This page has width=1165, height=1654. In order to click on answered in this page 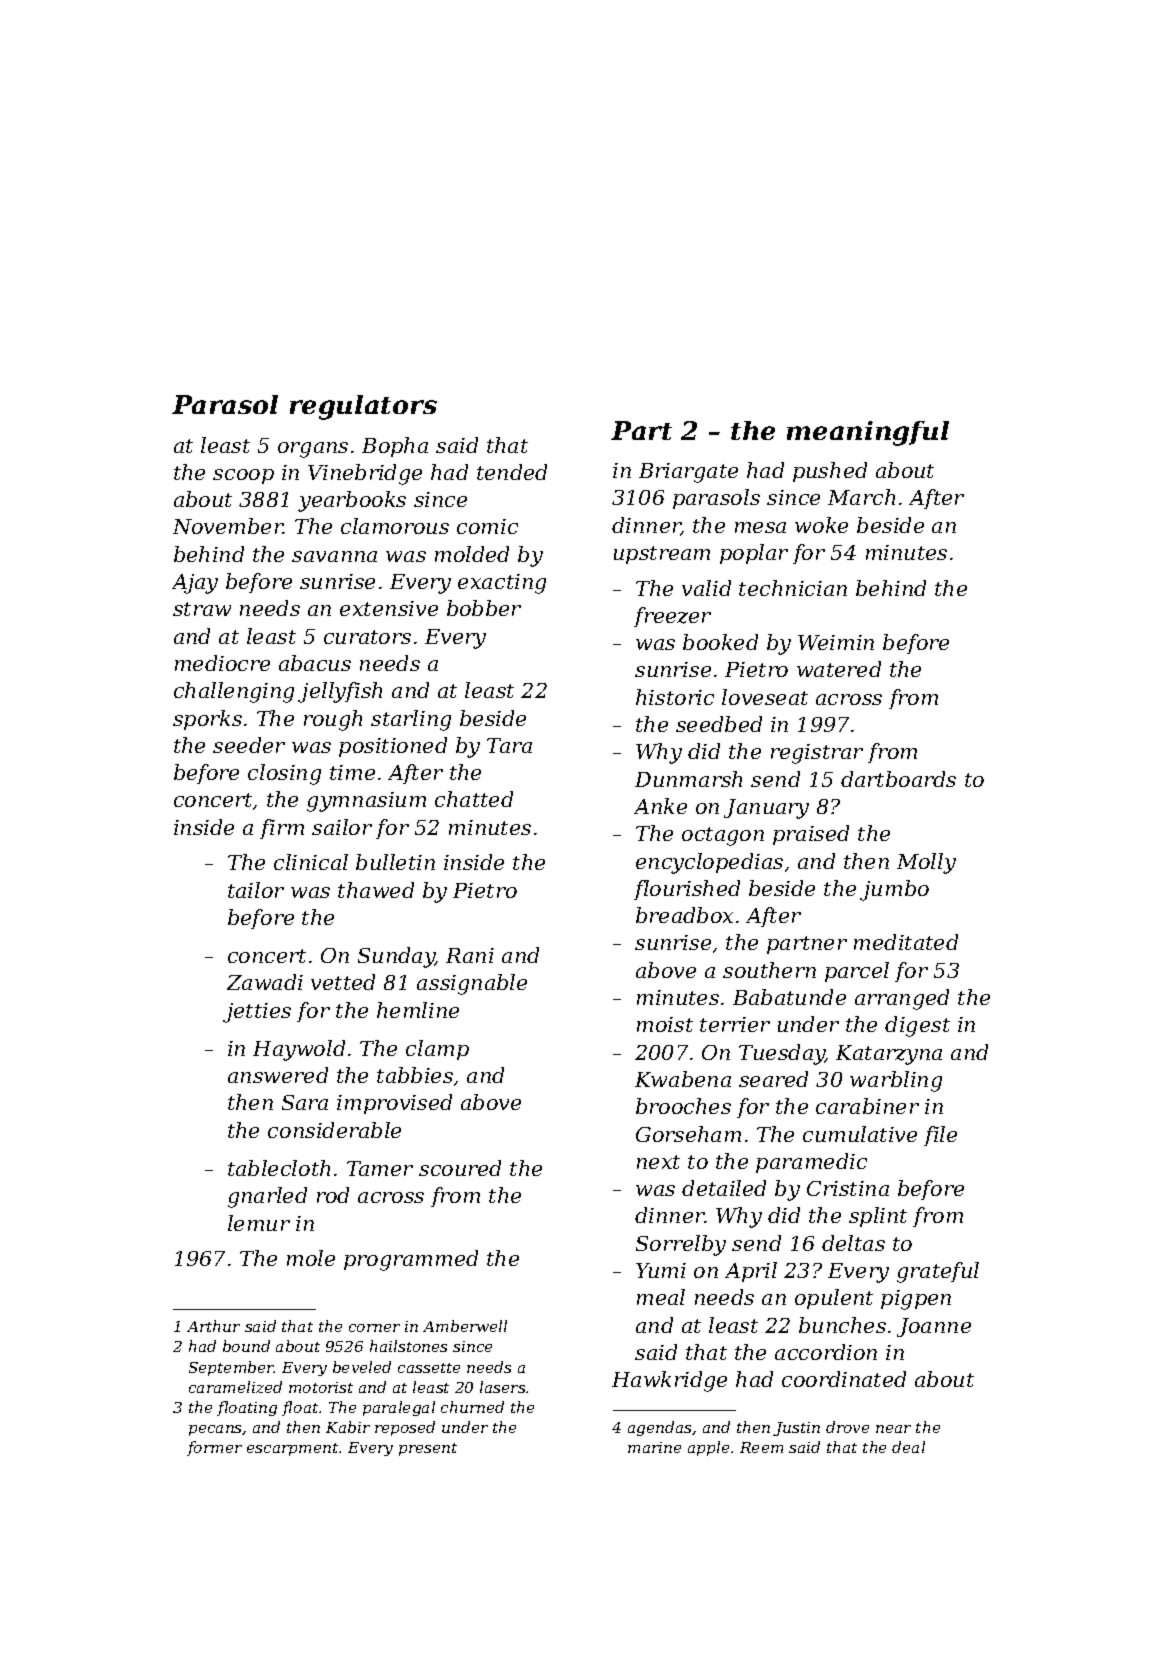, I will do `click(278, 1075)`.
